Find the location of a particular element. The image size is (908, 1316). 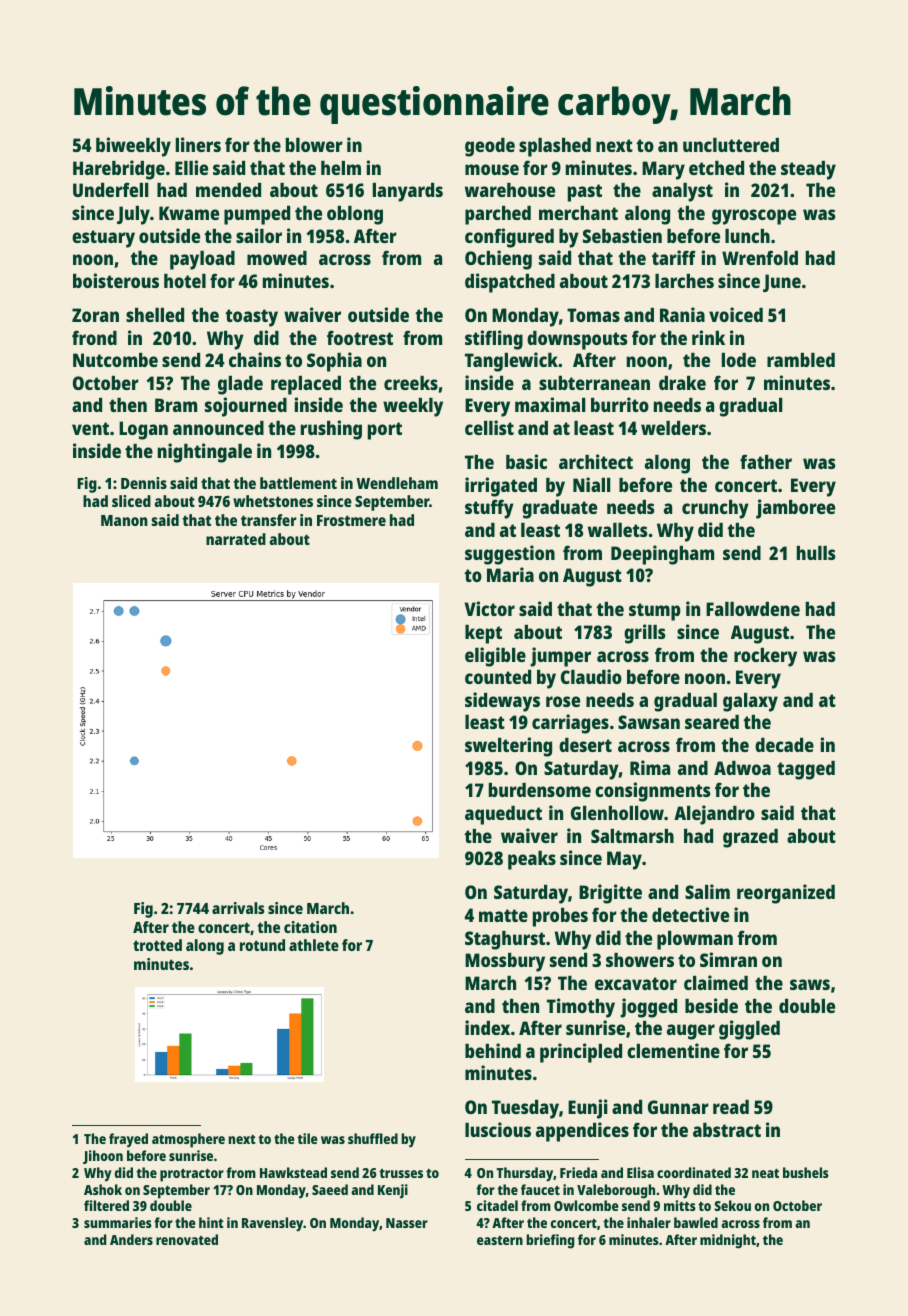

stump is located at coordinates (655, 612).
